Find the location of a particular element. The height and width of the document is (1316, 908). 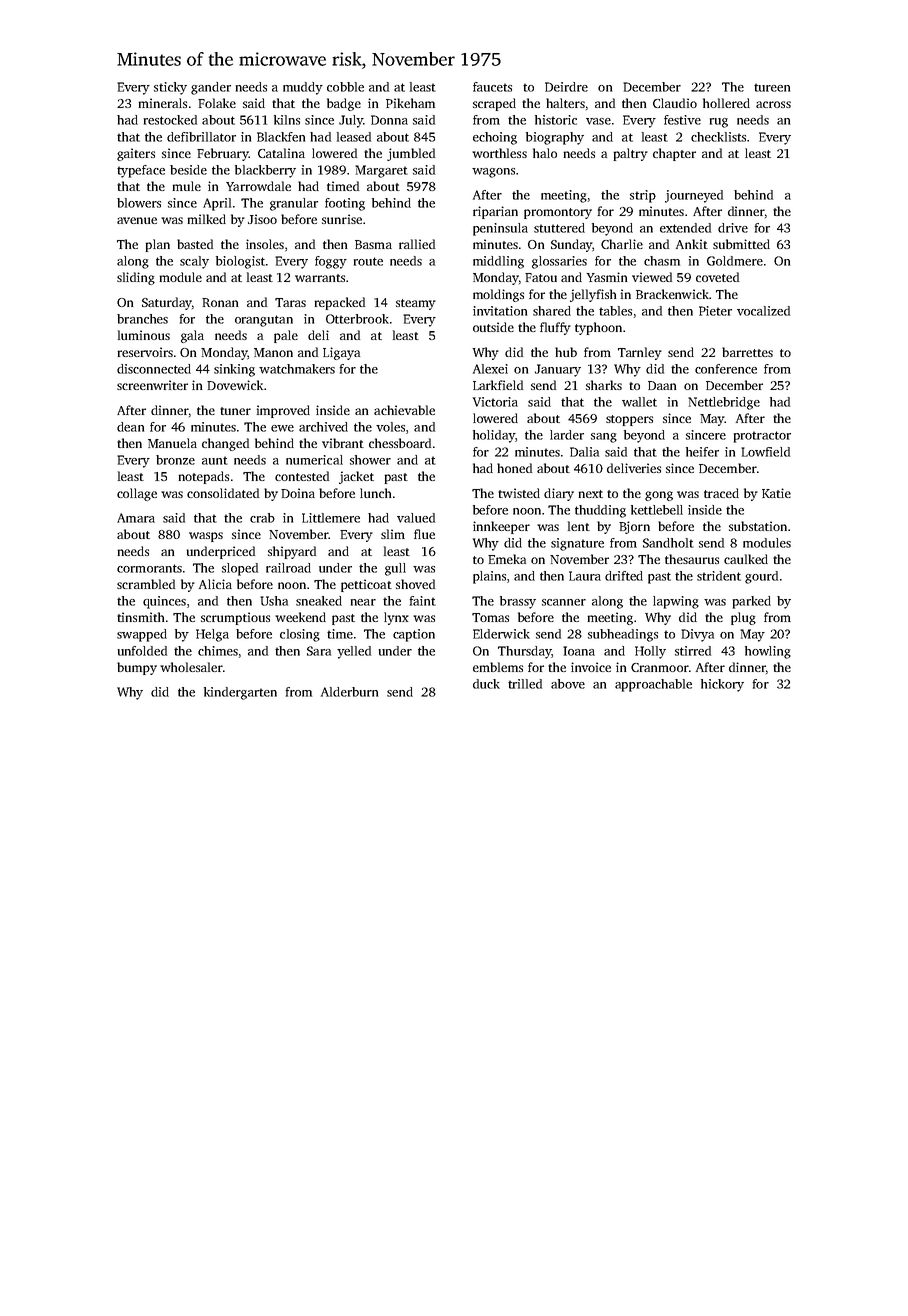

gander is located at coordinates (211, 88).
